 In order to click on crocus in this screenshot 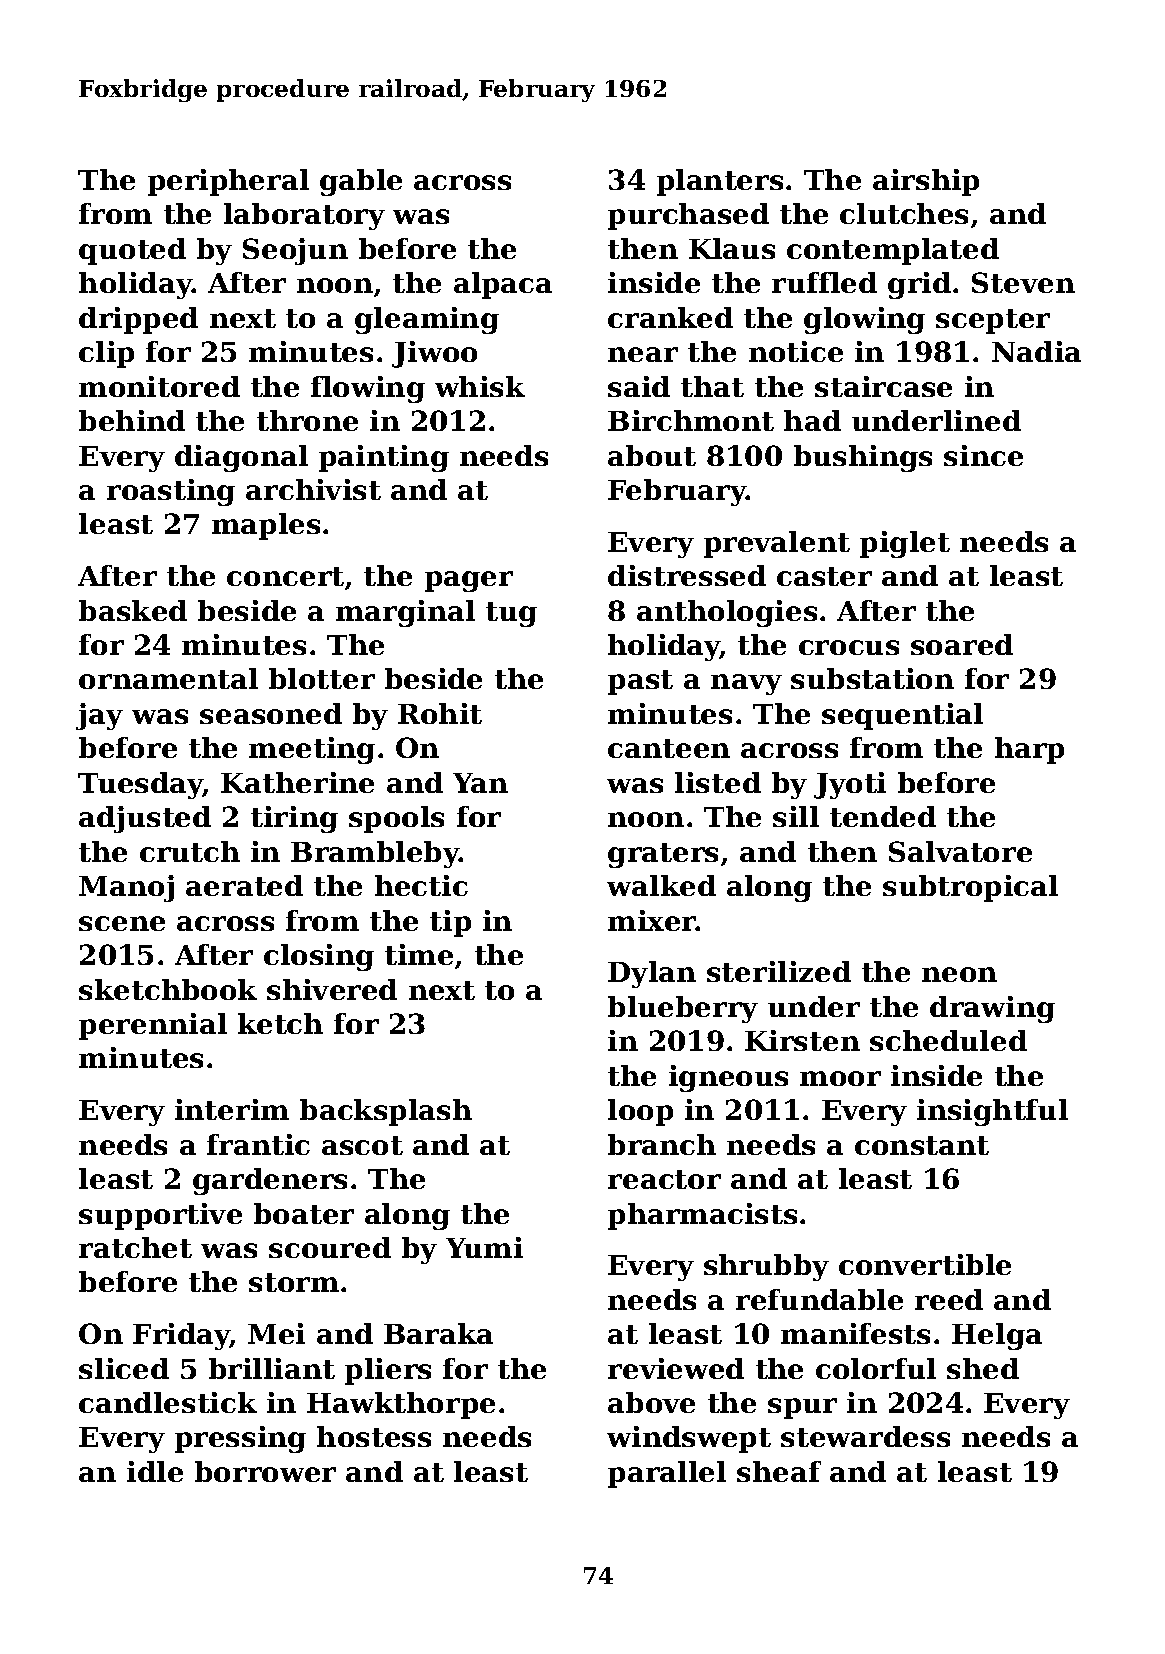, I will do `click(849, 647)`.
